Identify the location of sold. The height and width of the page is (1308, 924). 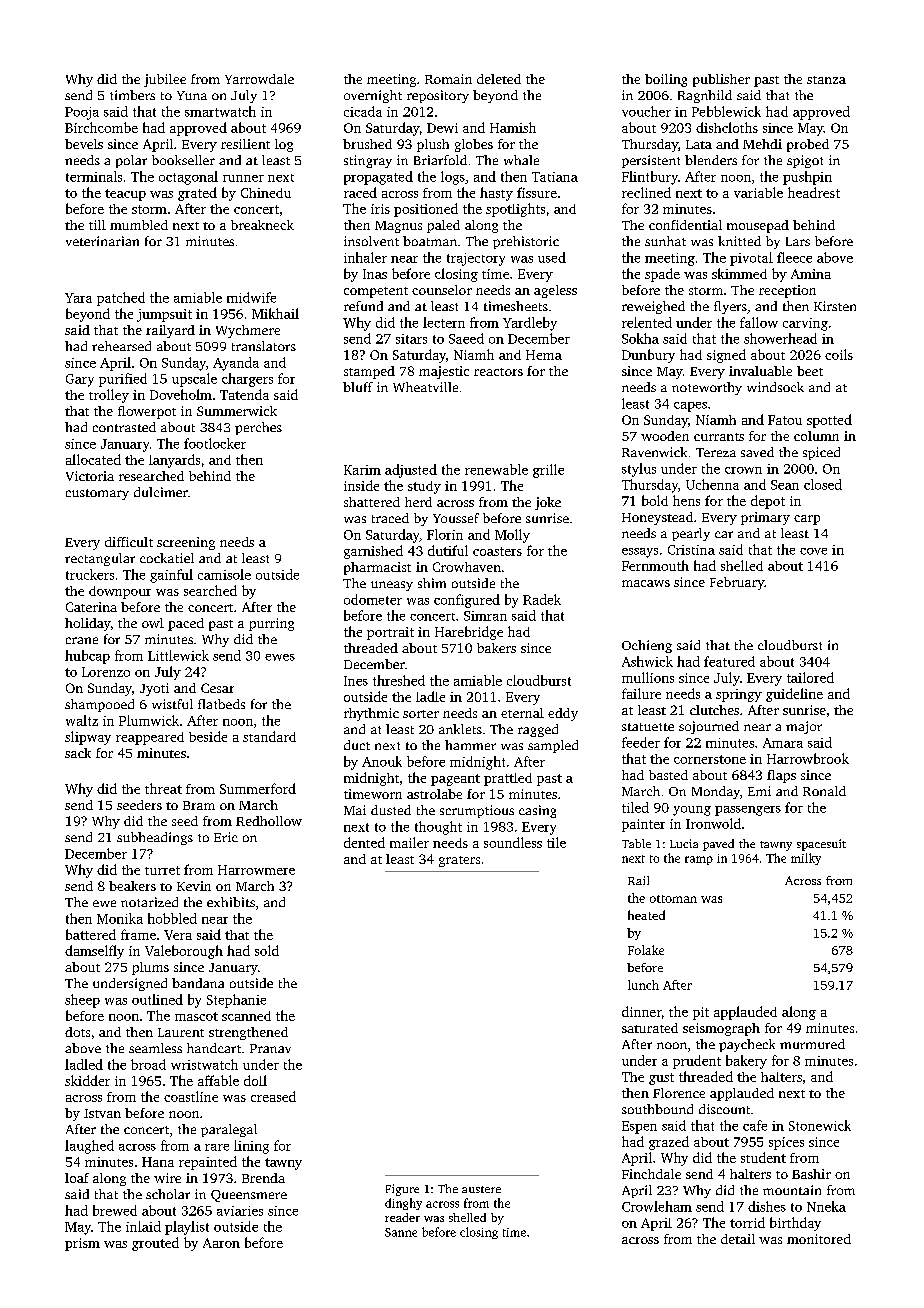
(267, 950).
